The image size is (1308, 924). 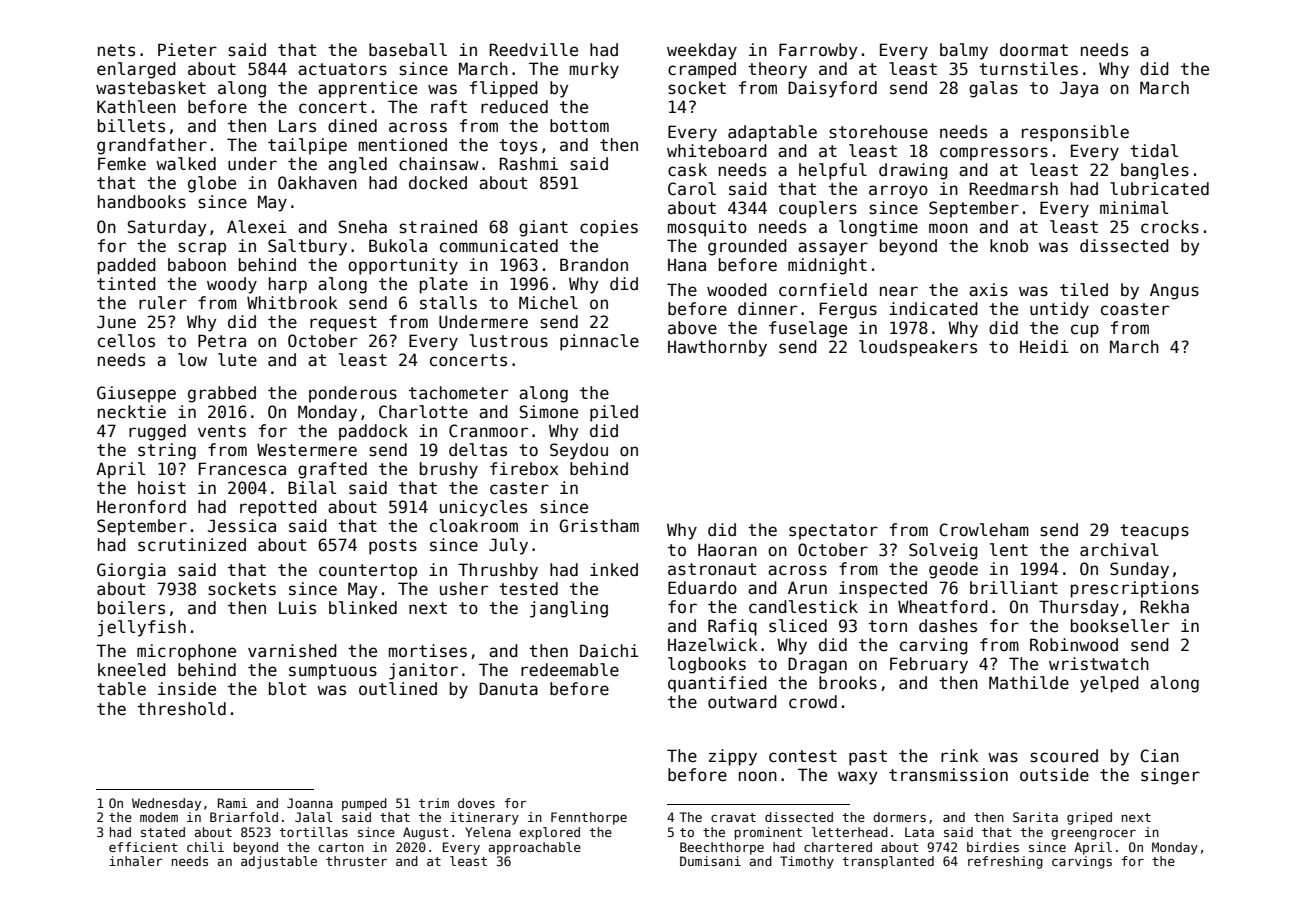 What do you see at coordinates (356, 861) in the screenshot?
I see `thruster` at bounding box center [356, 861].
